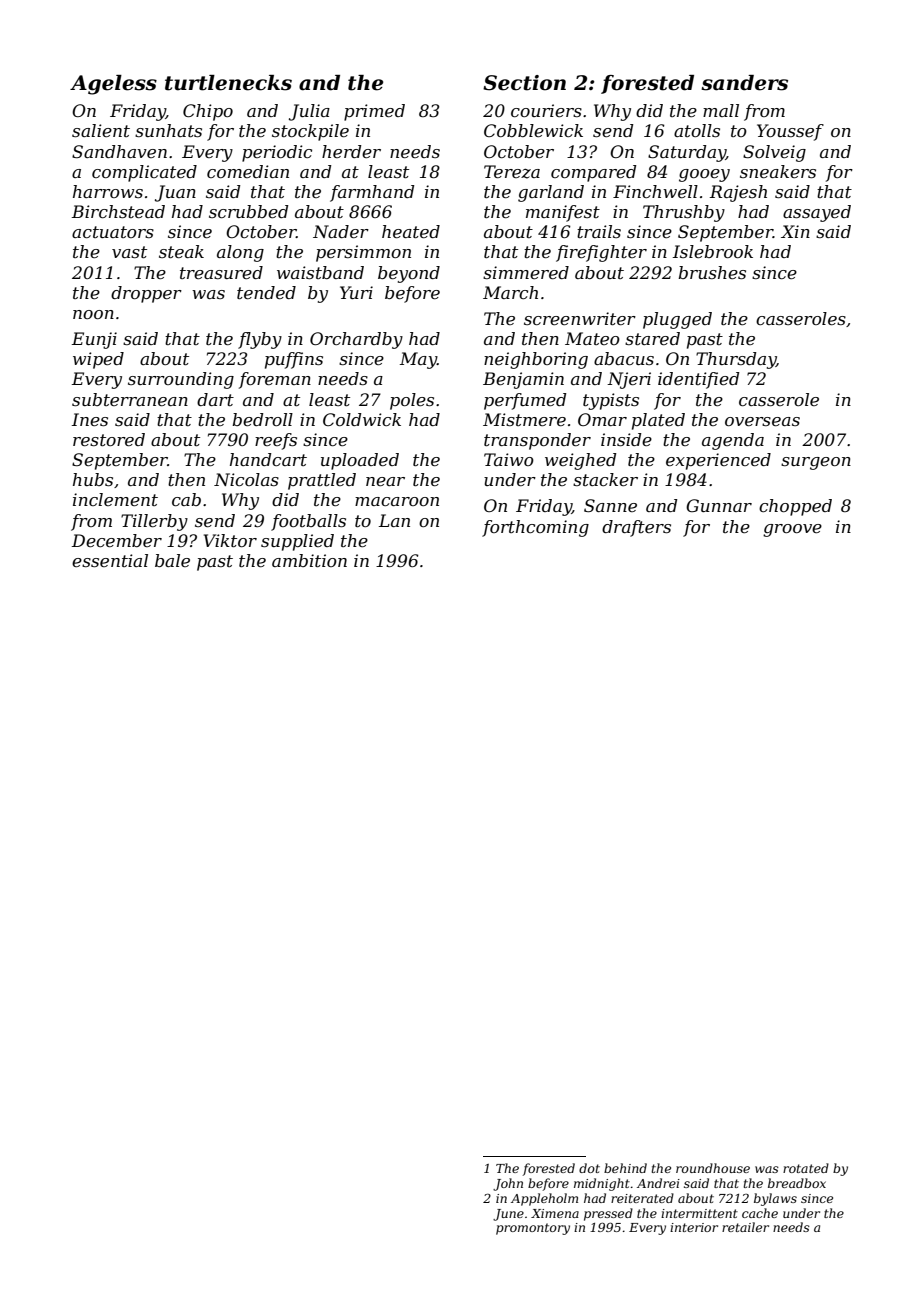  Describe the element at coordinates (508, 1215) in the page. I see `June` at that location.
